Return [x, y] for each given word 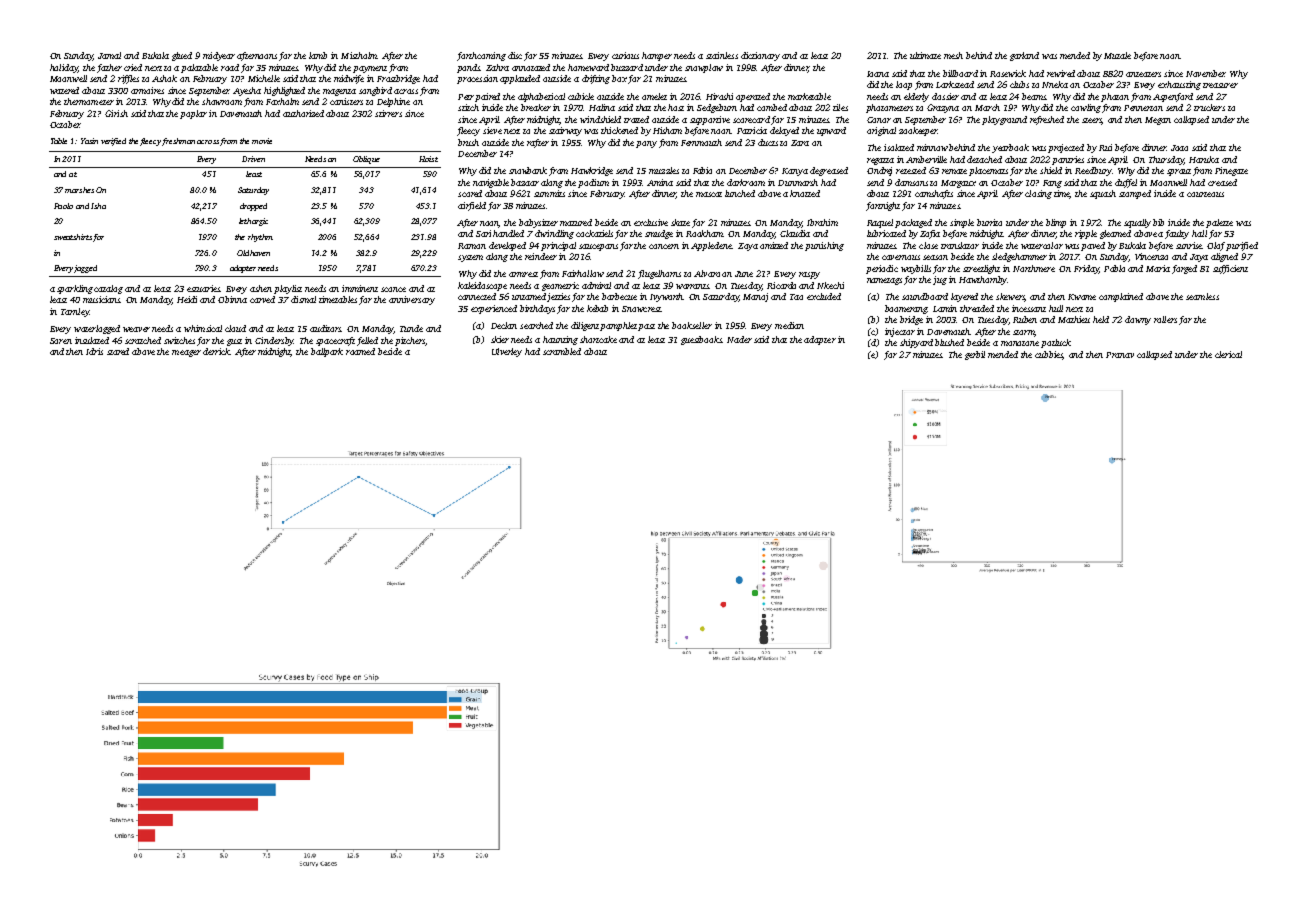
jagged [85, 269]
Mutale [1117, 55]
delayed [784, 131]
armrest [523, 274]
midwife [349, 79]
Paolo [63, 206]
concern [664, 246]
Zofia [930, 234]
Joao [1179, 148]
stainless [722, 55]
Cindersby [274, 341]
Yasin [89, 141]
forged [1184, 269]
